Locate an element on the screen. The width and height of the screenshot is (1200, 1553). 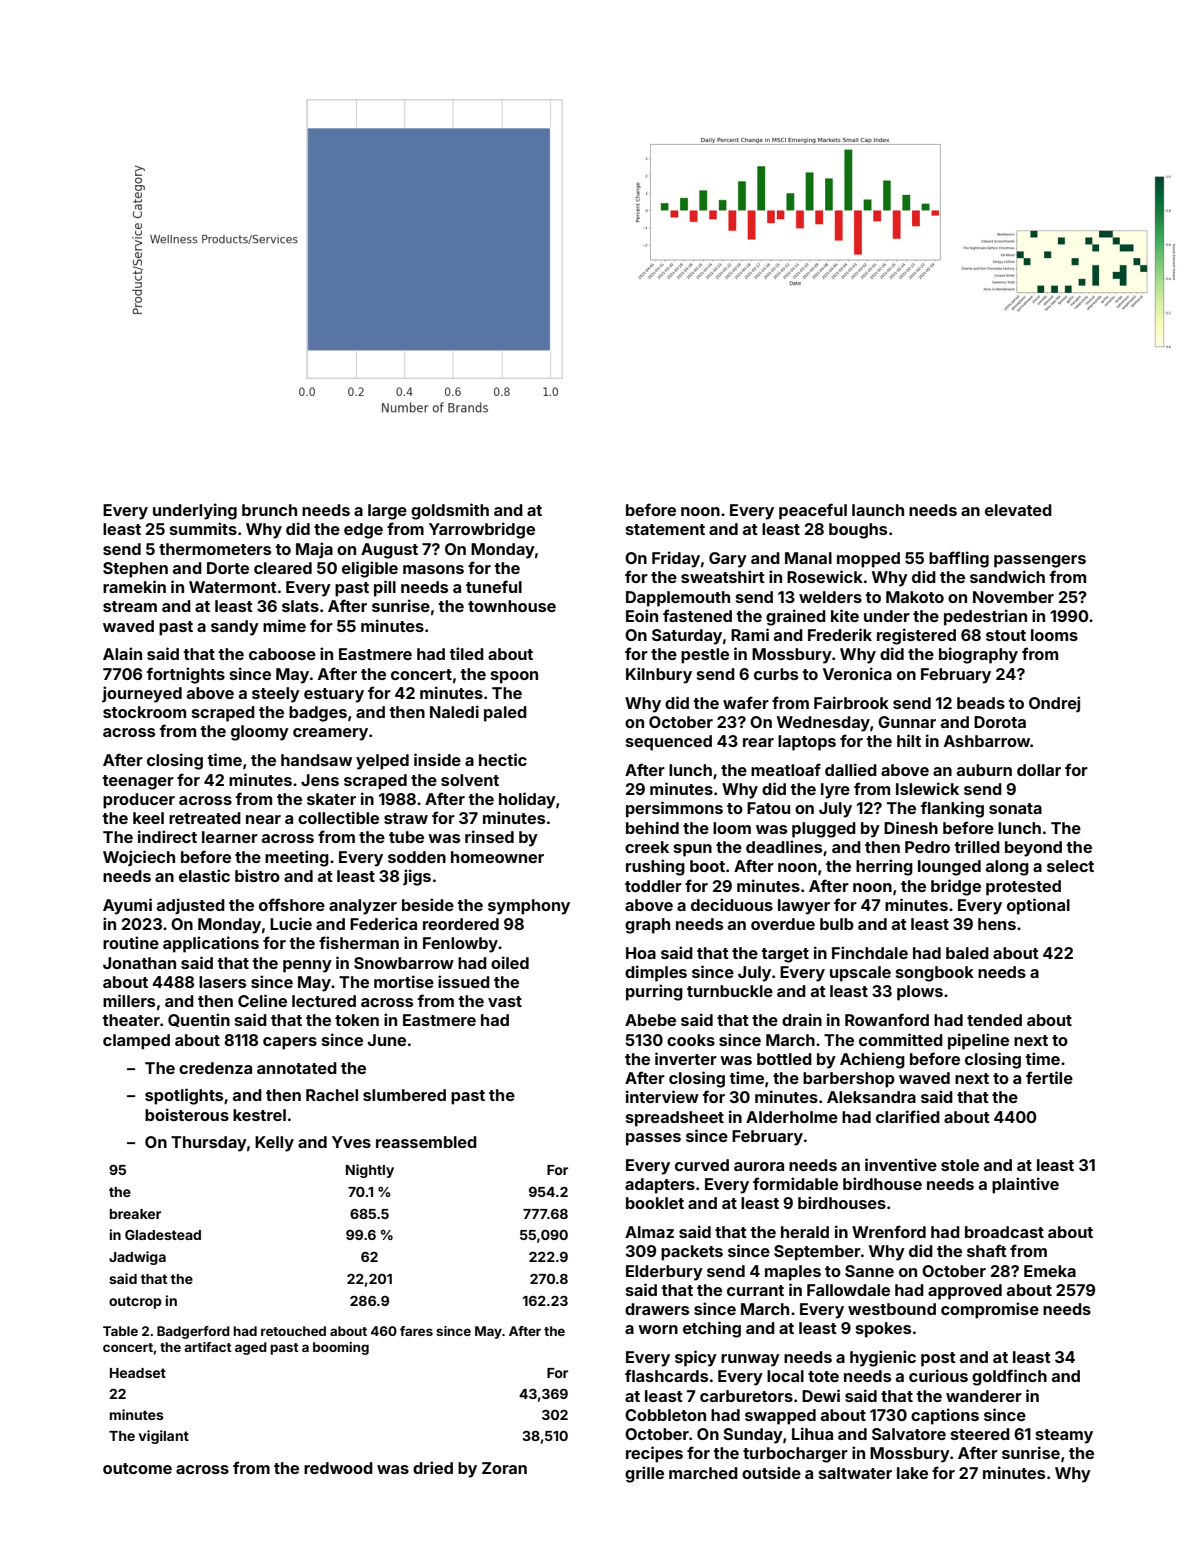
launch is located at coordinates (878, 510).
